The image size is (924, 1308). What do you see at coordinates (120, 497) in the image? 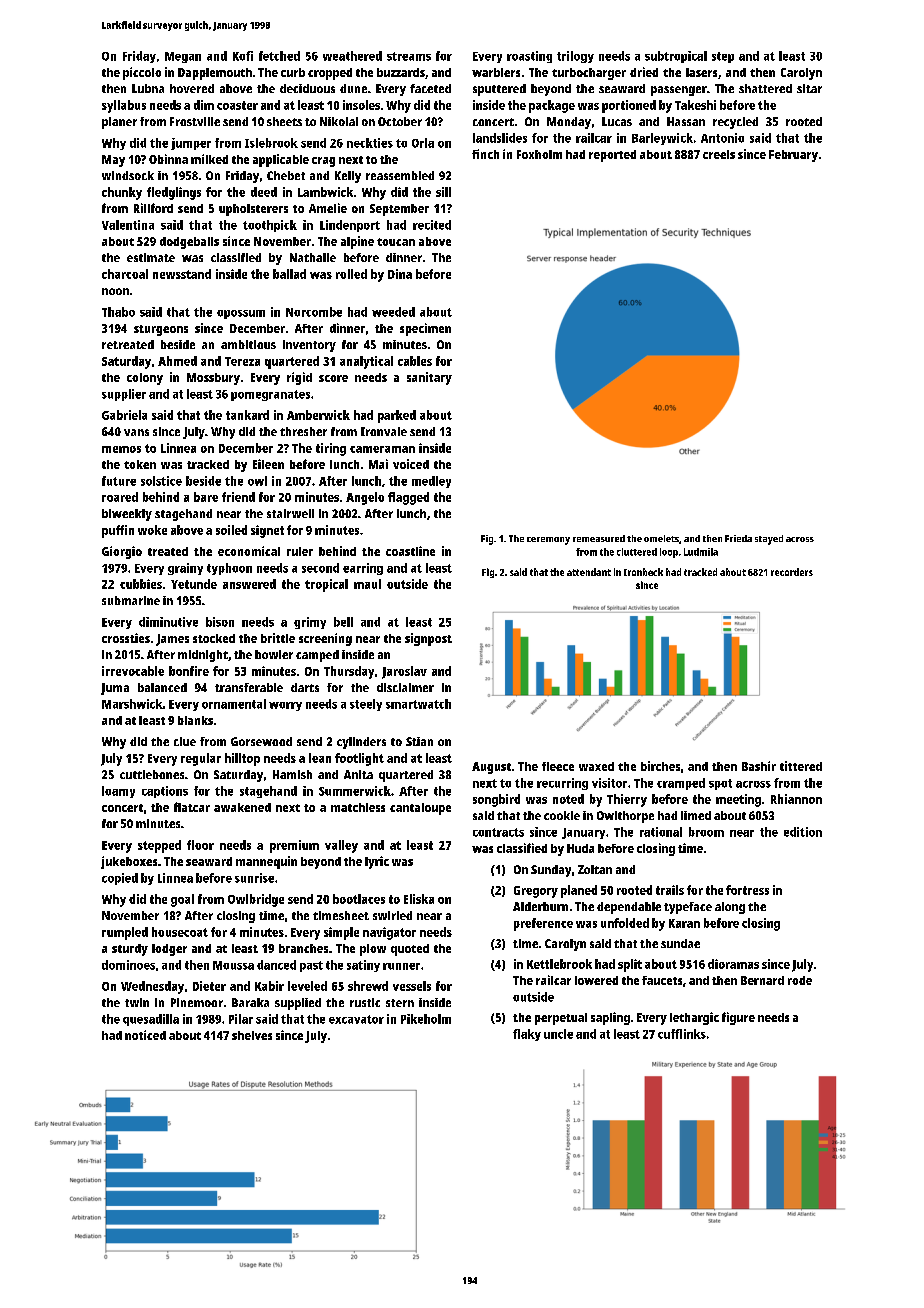
I see `roared` at bounding box center [120, 497].
